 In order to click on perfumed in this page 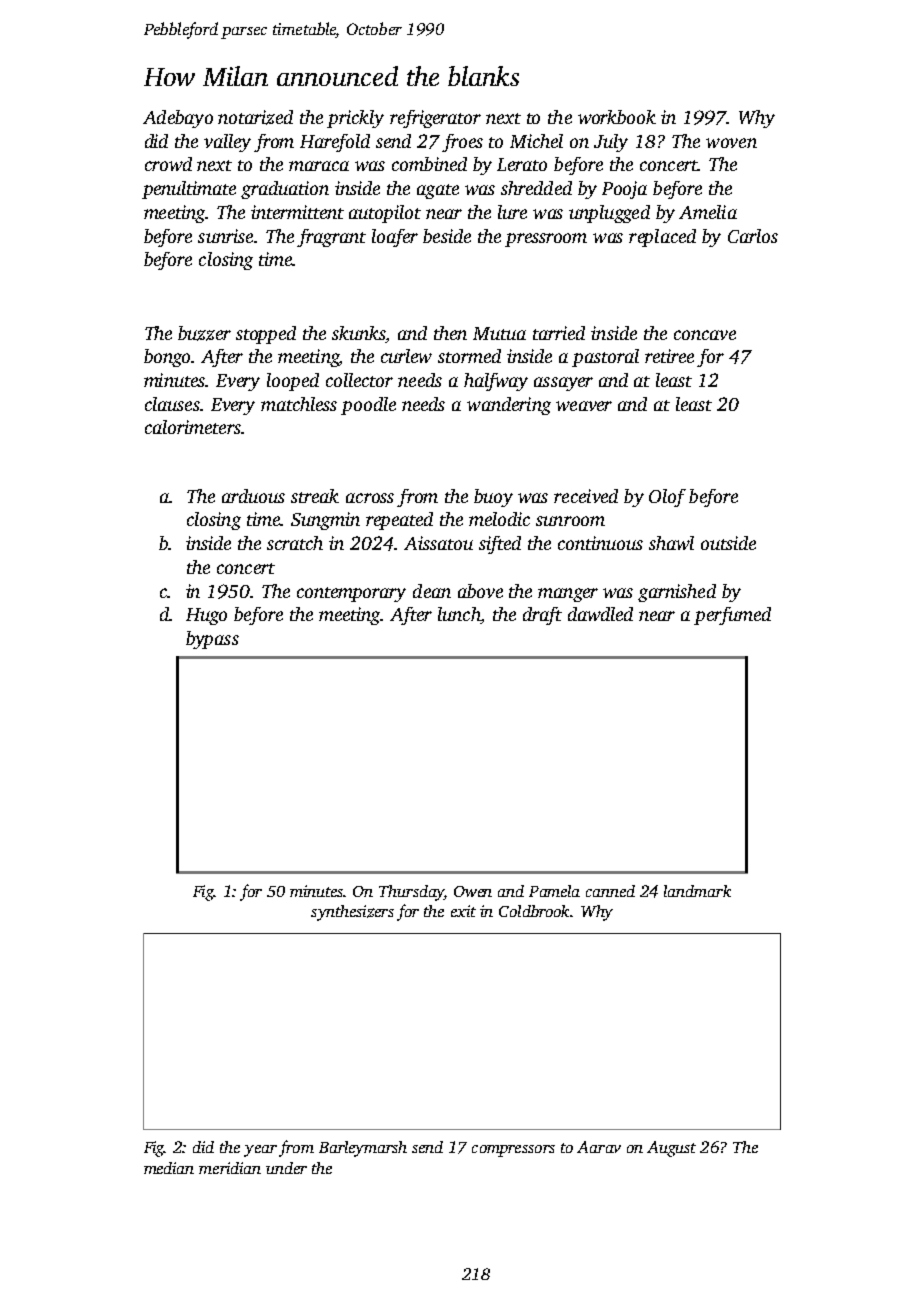, I will do `click(732, 616)`.
